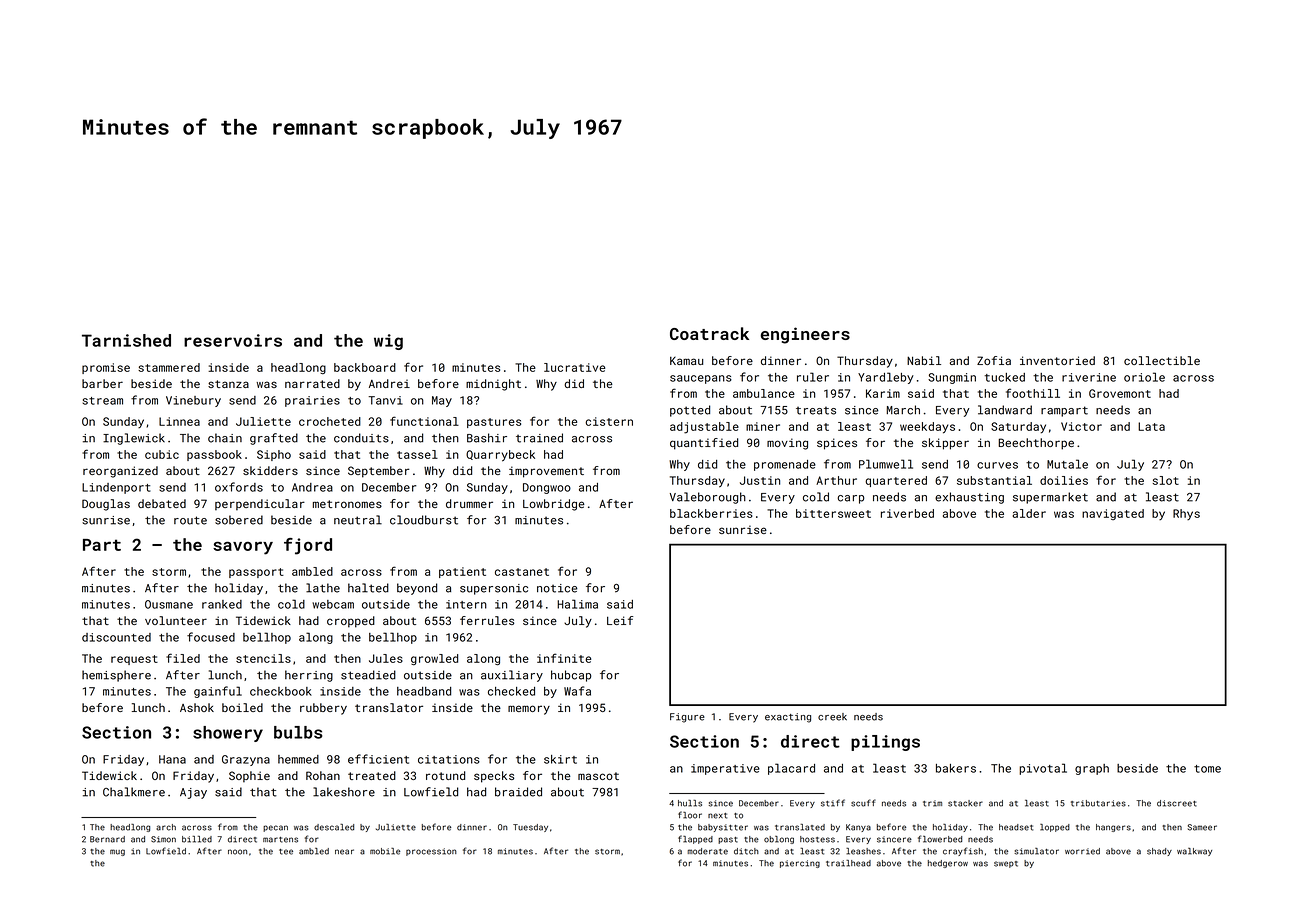 The image size is (1308, 924). What do you see at coordinates (832, 717) in the document?
I see `creek` at bounding box center [832, 717].
